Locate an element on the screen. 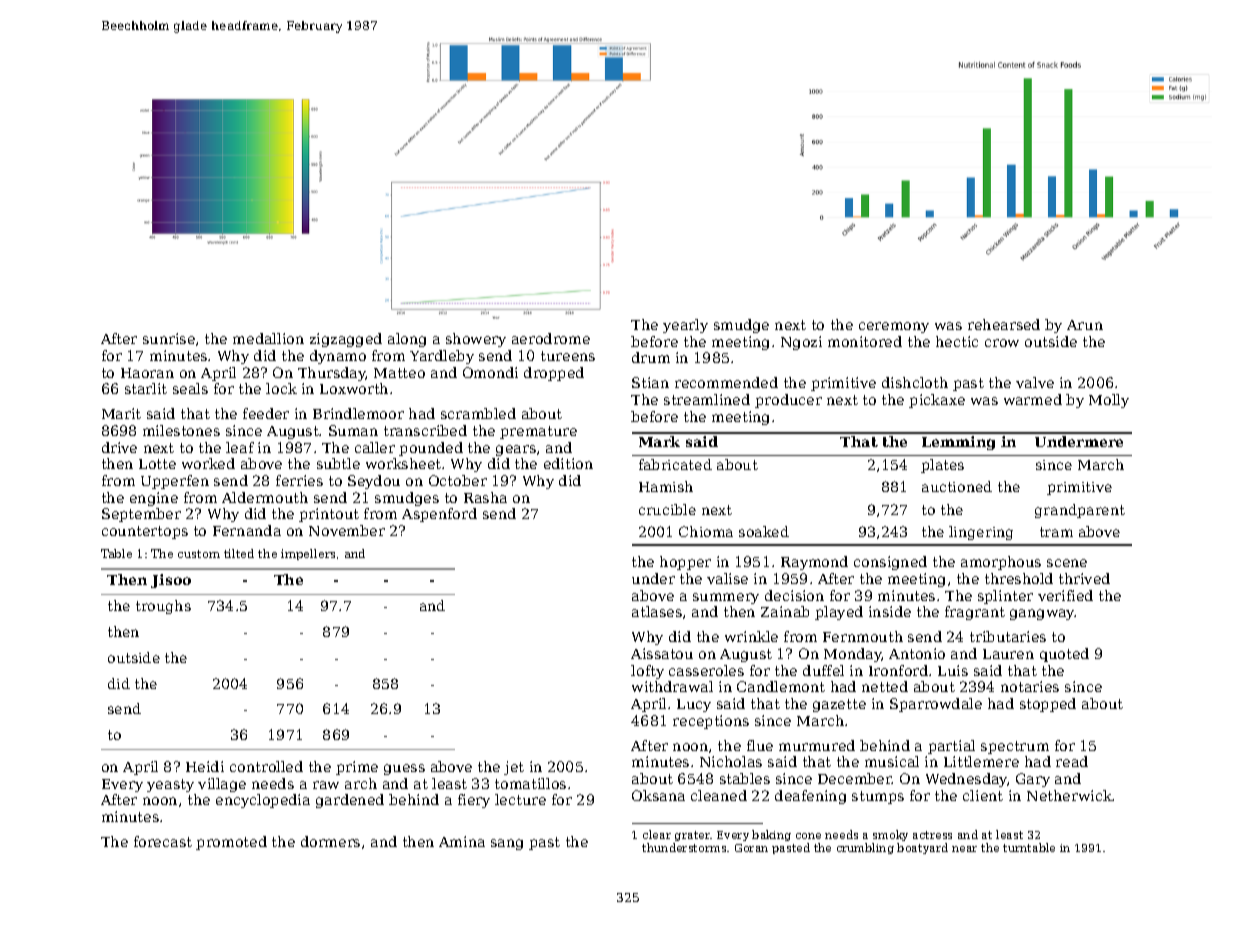 This screenshot has width=1233, height=952. smoky is located at coordinates (890, 835).
